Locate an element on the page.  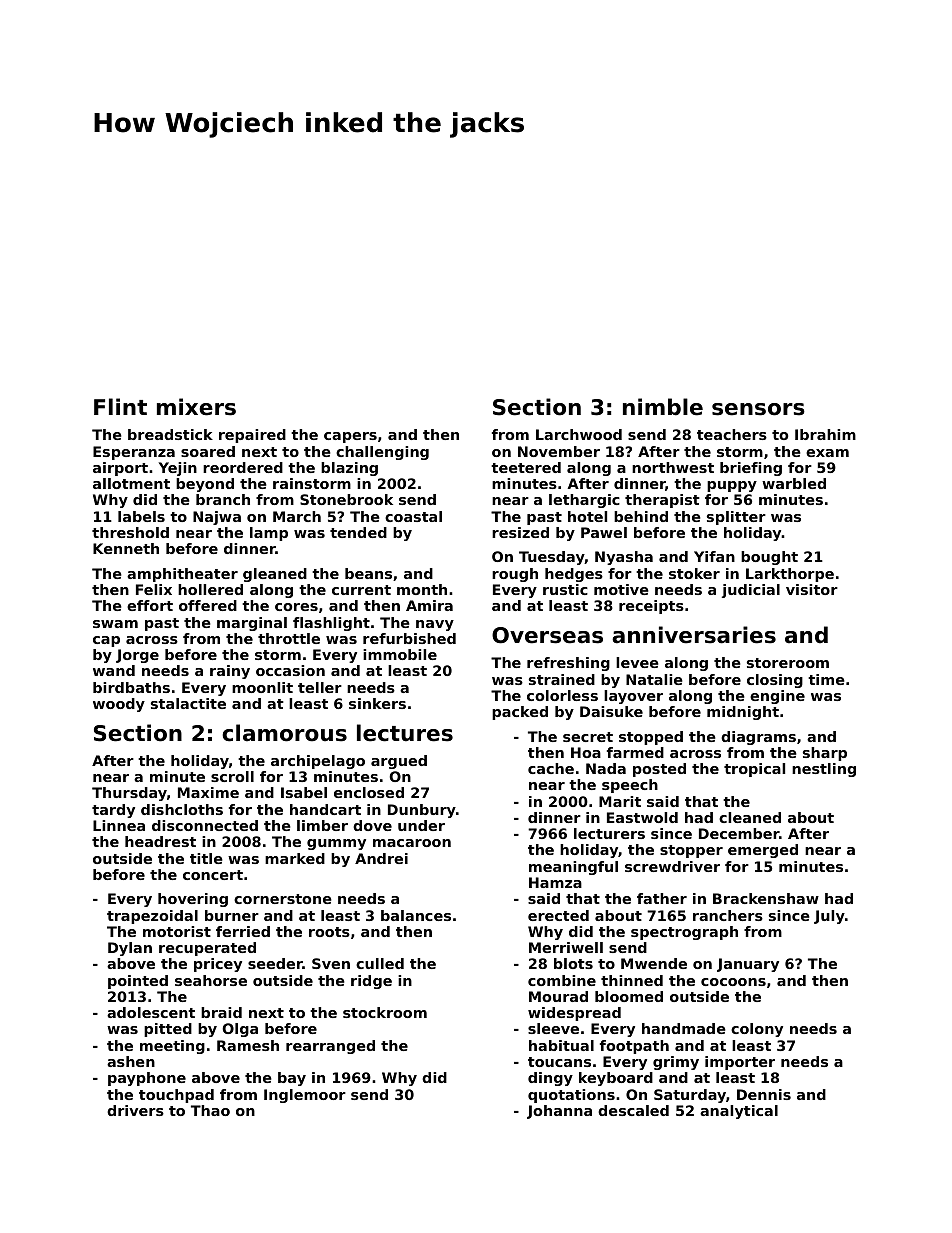
Flint is located at coordinates (120, 406).
